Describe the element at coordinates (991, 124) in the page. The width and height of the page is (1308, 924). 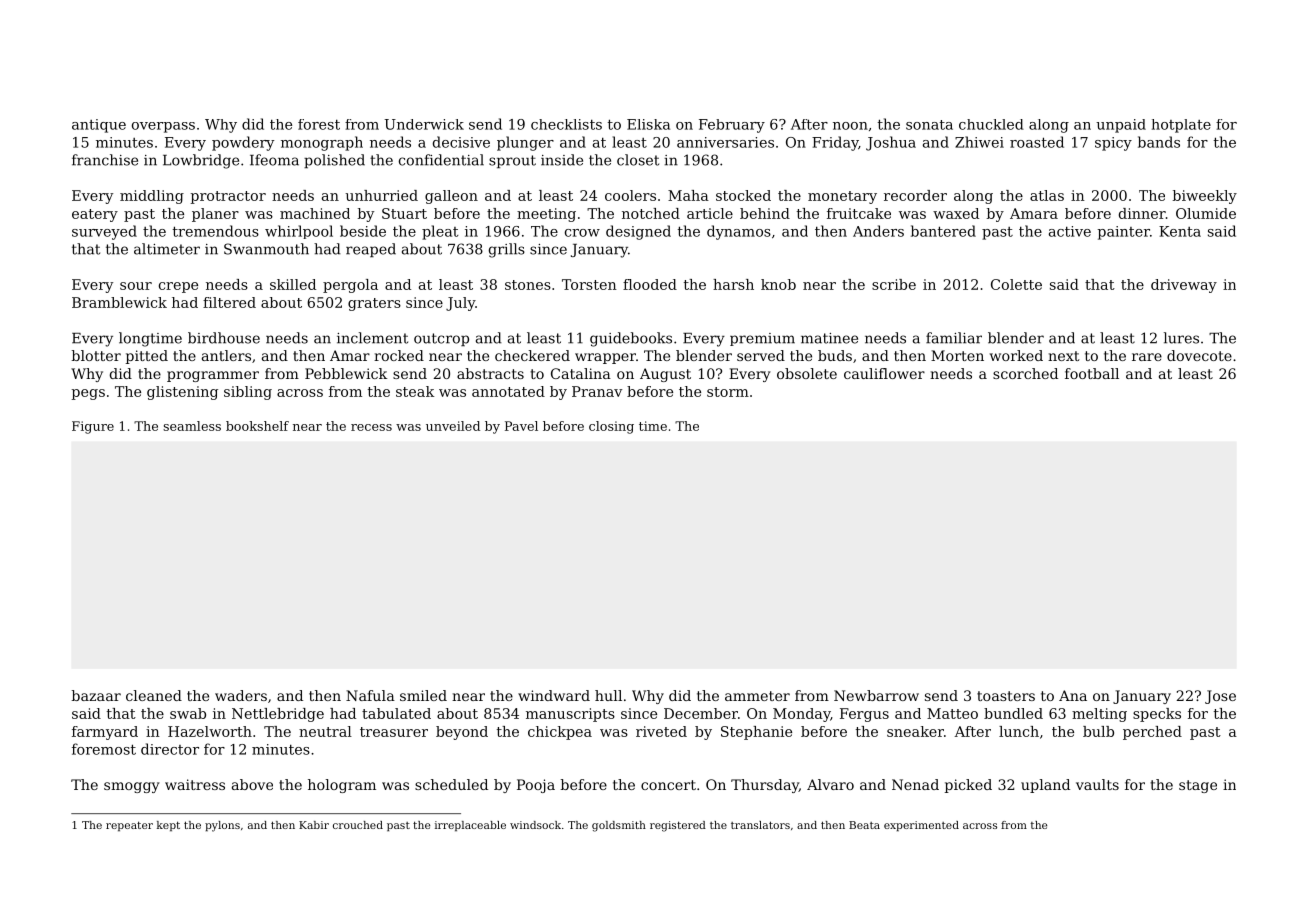
I see `chuckled` at that location.
